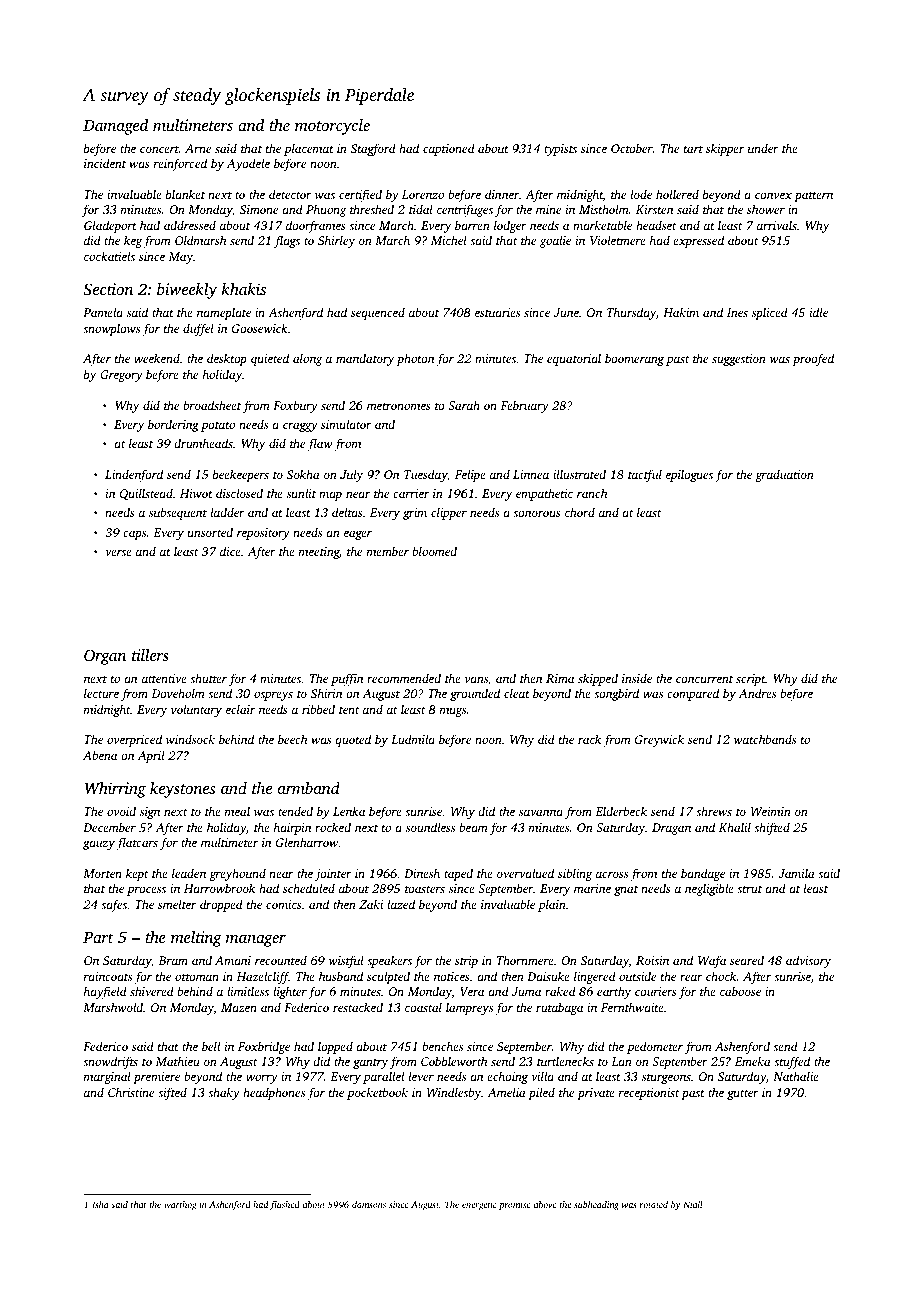 The image size is (924, 1308). Describe the element at coordinates (118, 552) in the image. I see `verse` at that location.
